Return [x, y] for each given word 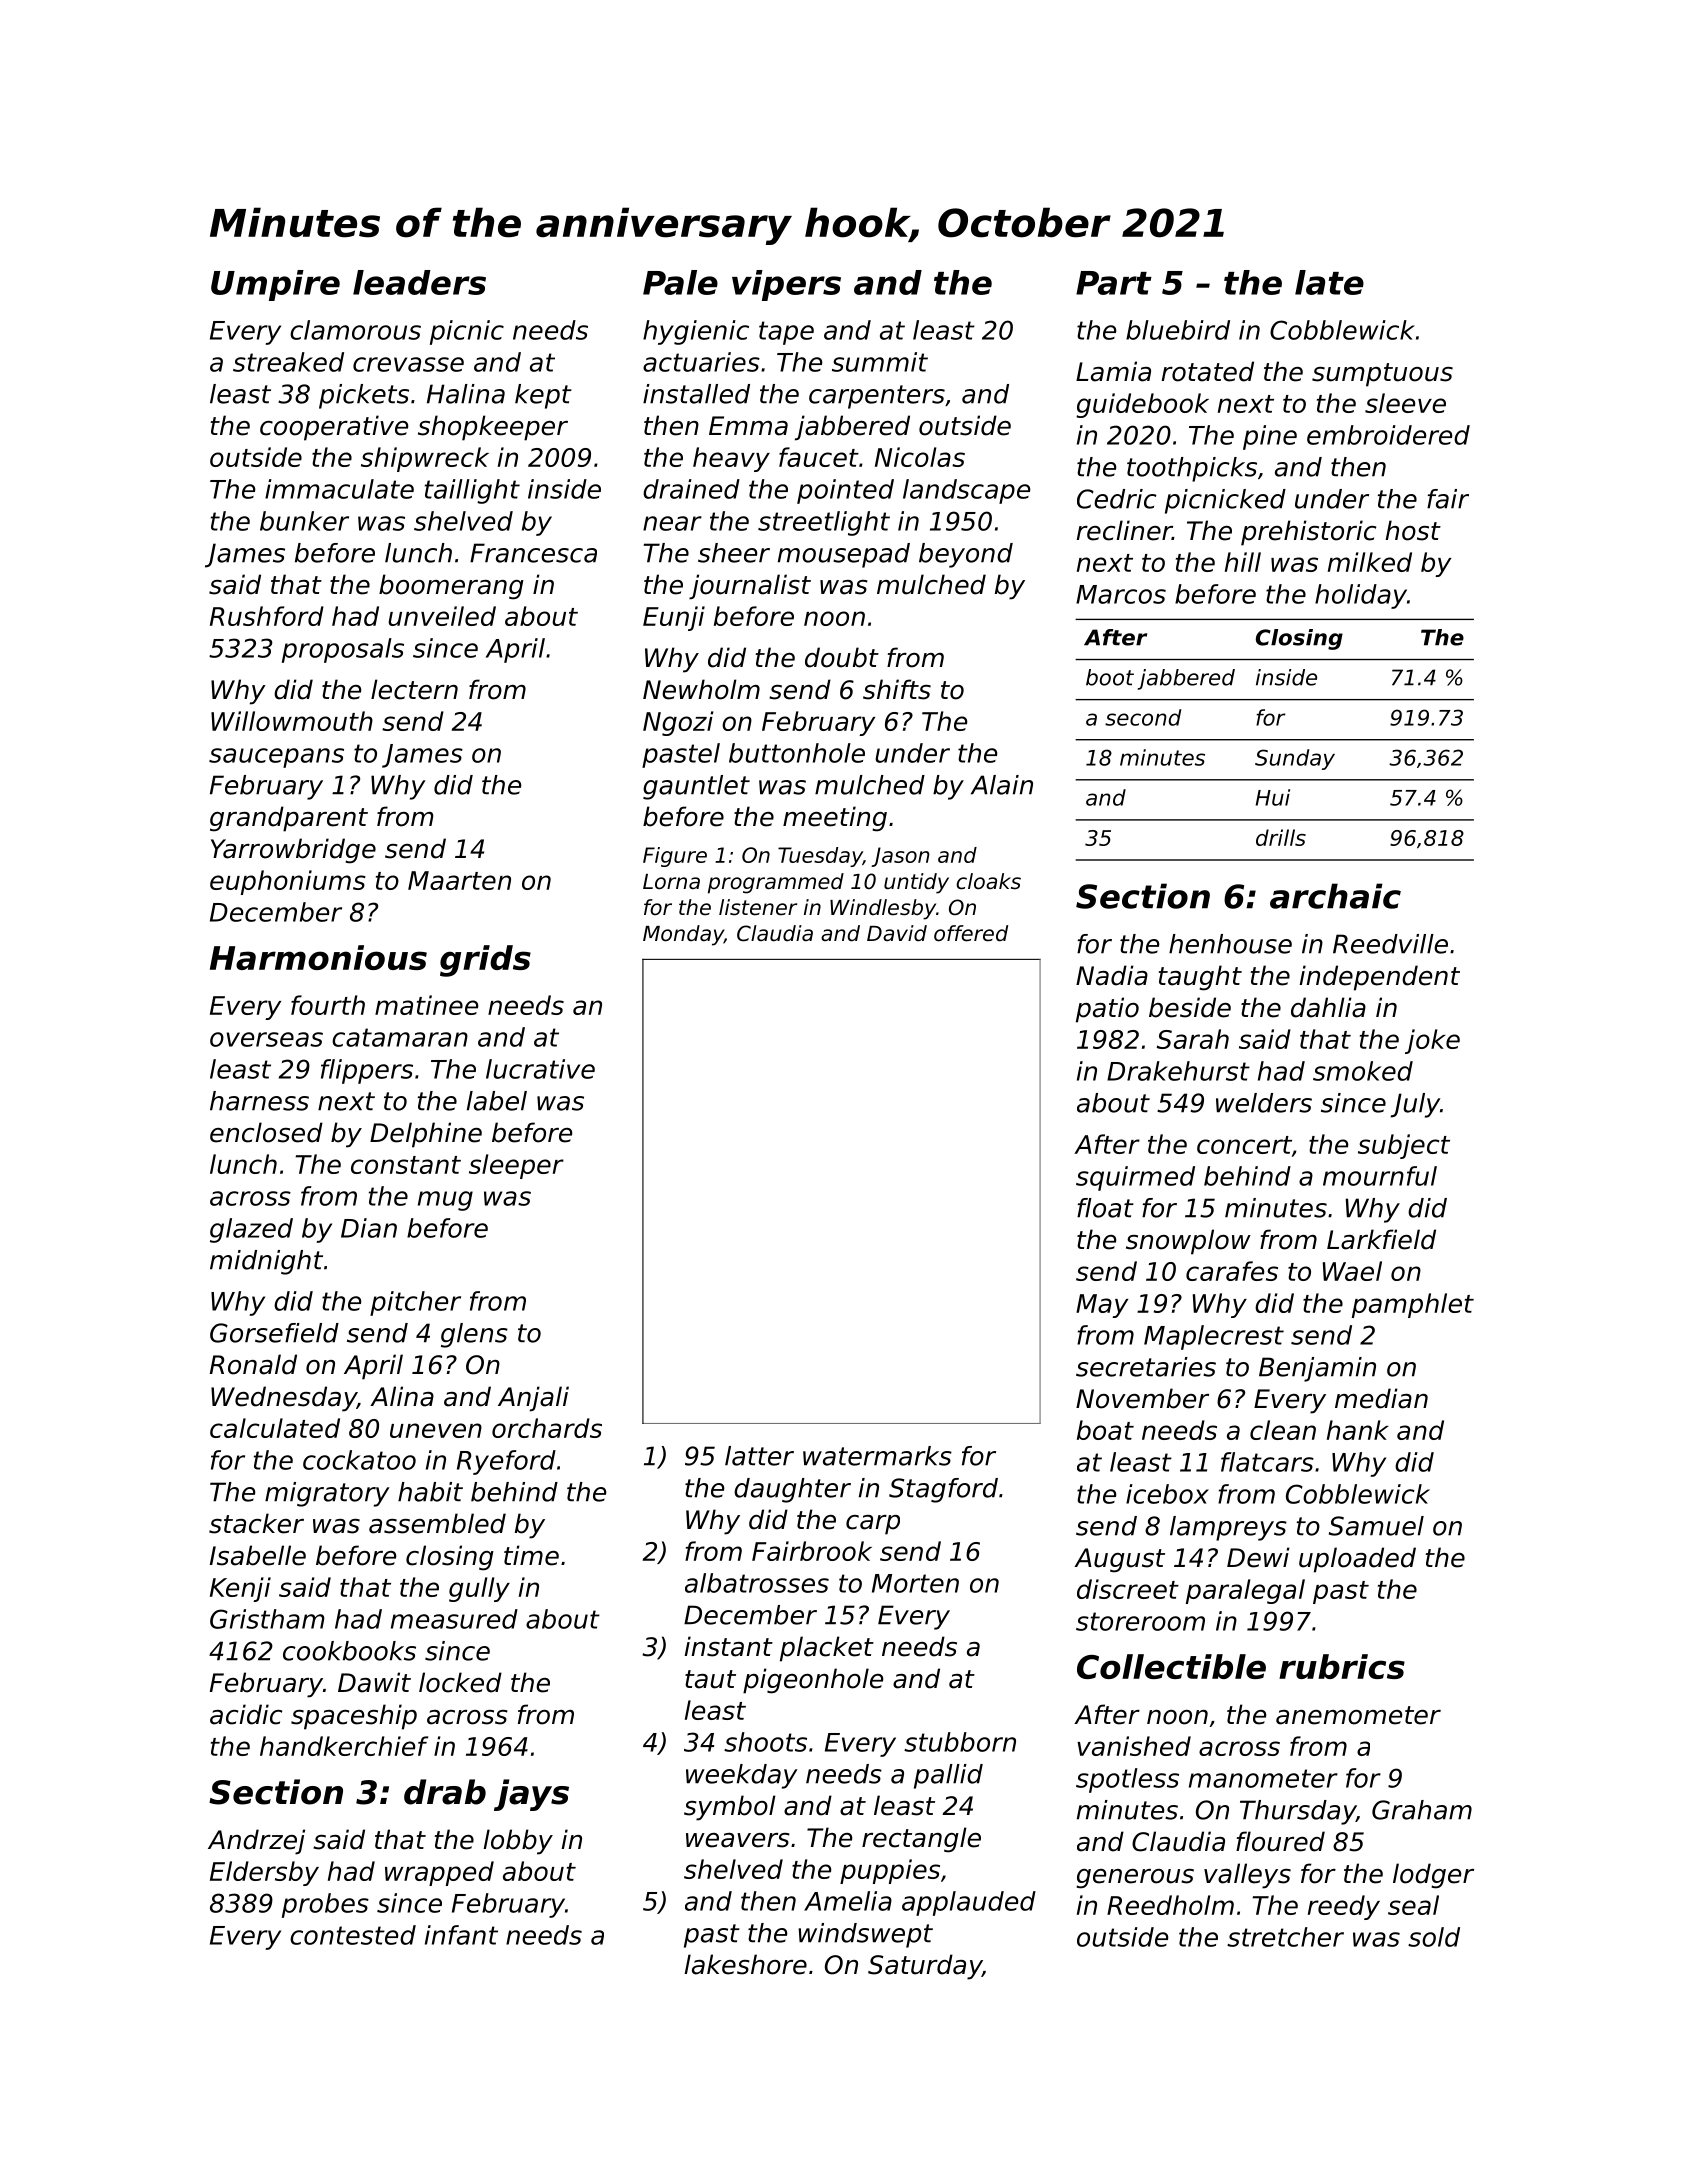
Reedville [1390, 944]
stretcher [1285, 1937]
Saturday [925, 1967]
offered [971, 933]
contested [353, 1935]
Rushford [267, 616]
